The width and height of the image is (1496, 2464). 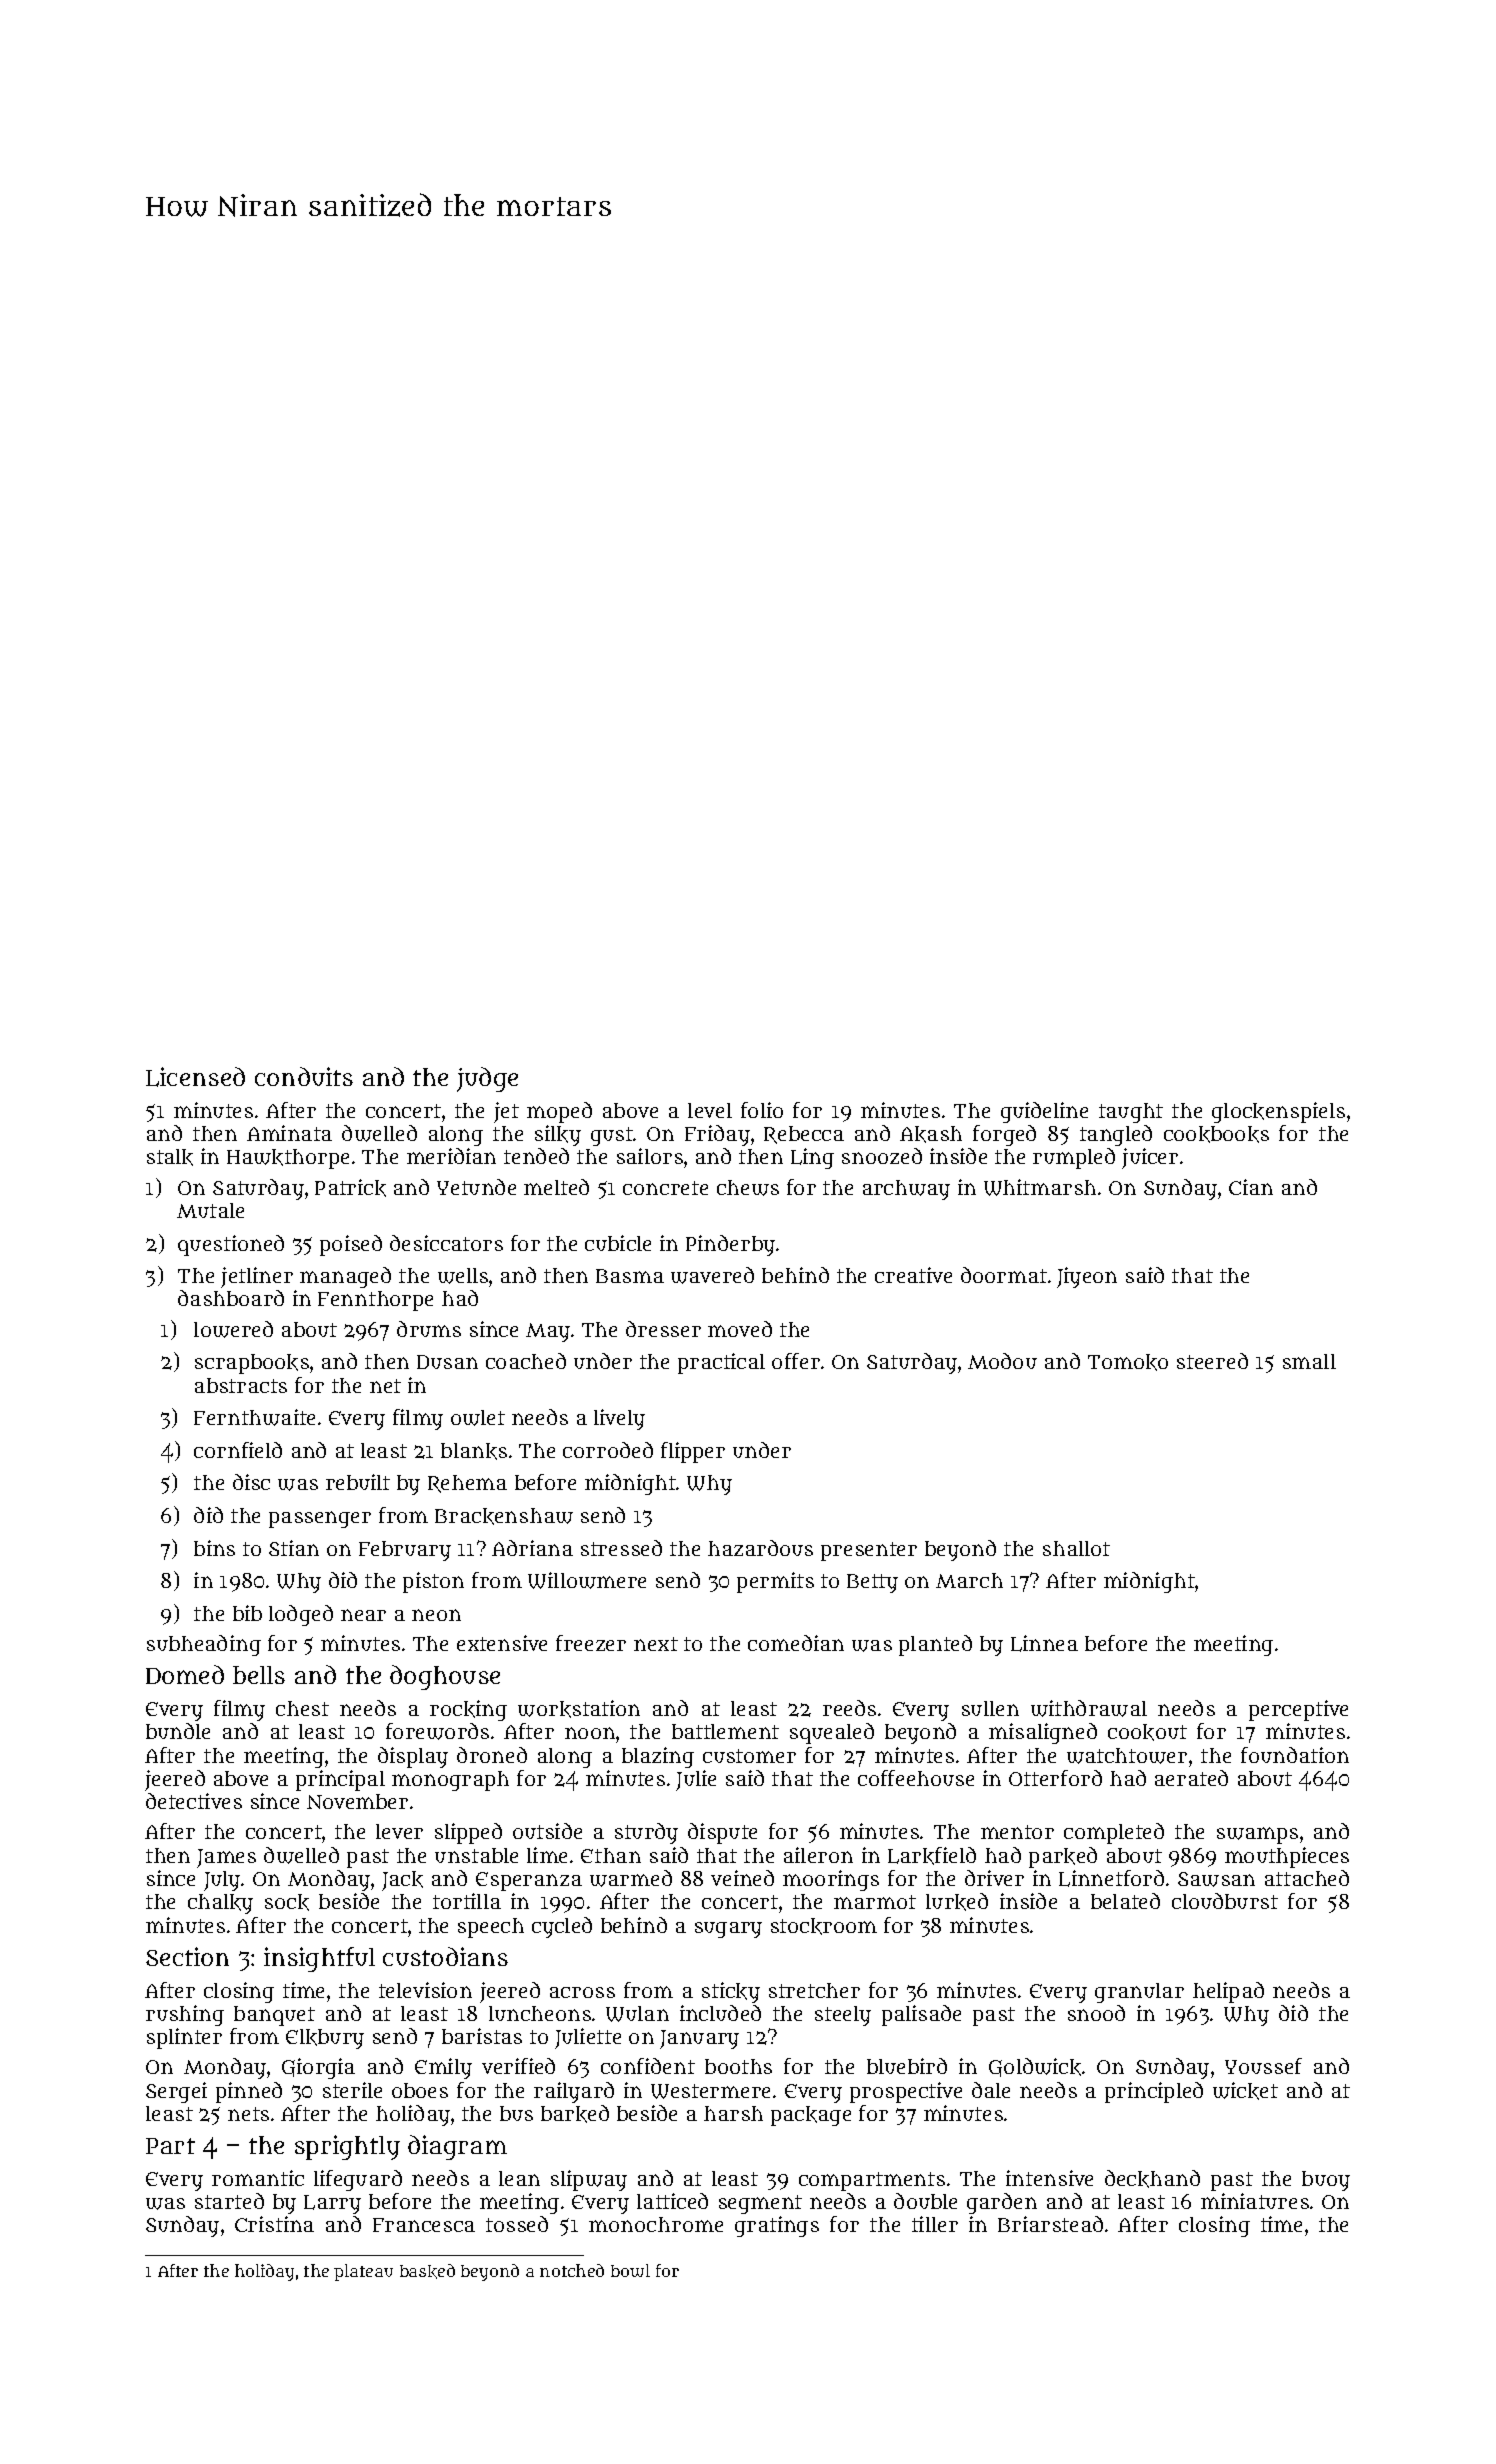 What do you see at coordinates (1278, 1112) in the image?
I see `glockenspiels` at bounding box center [1278, 1112].
